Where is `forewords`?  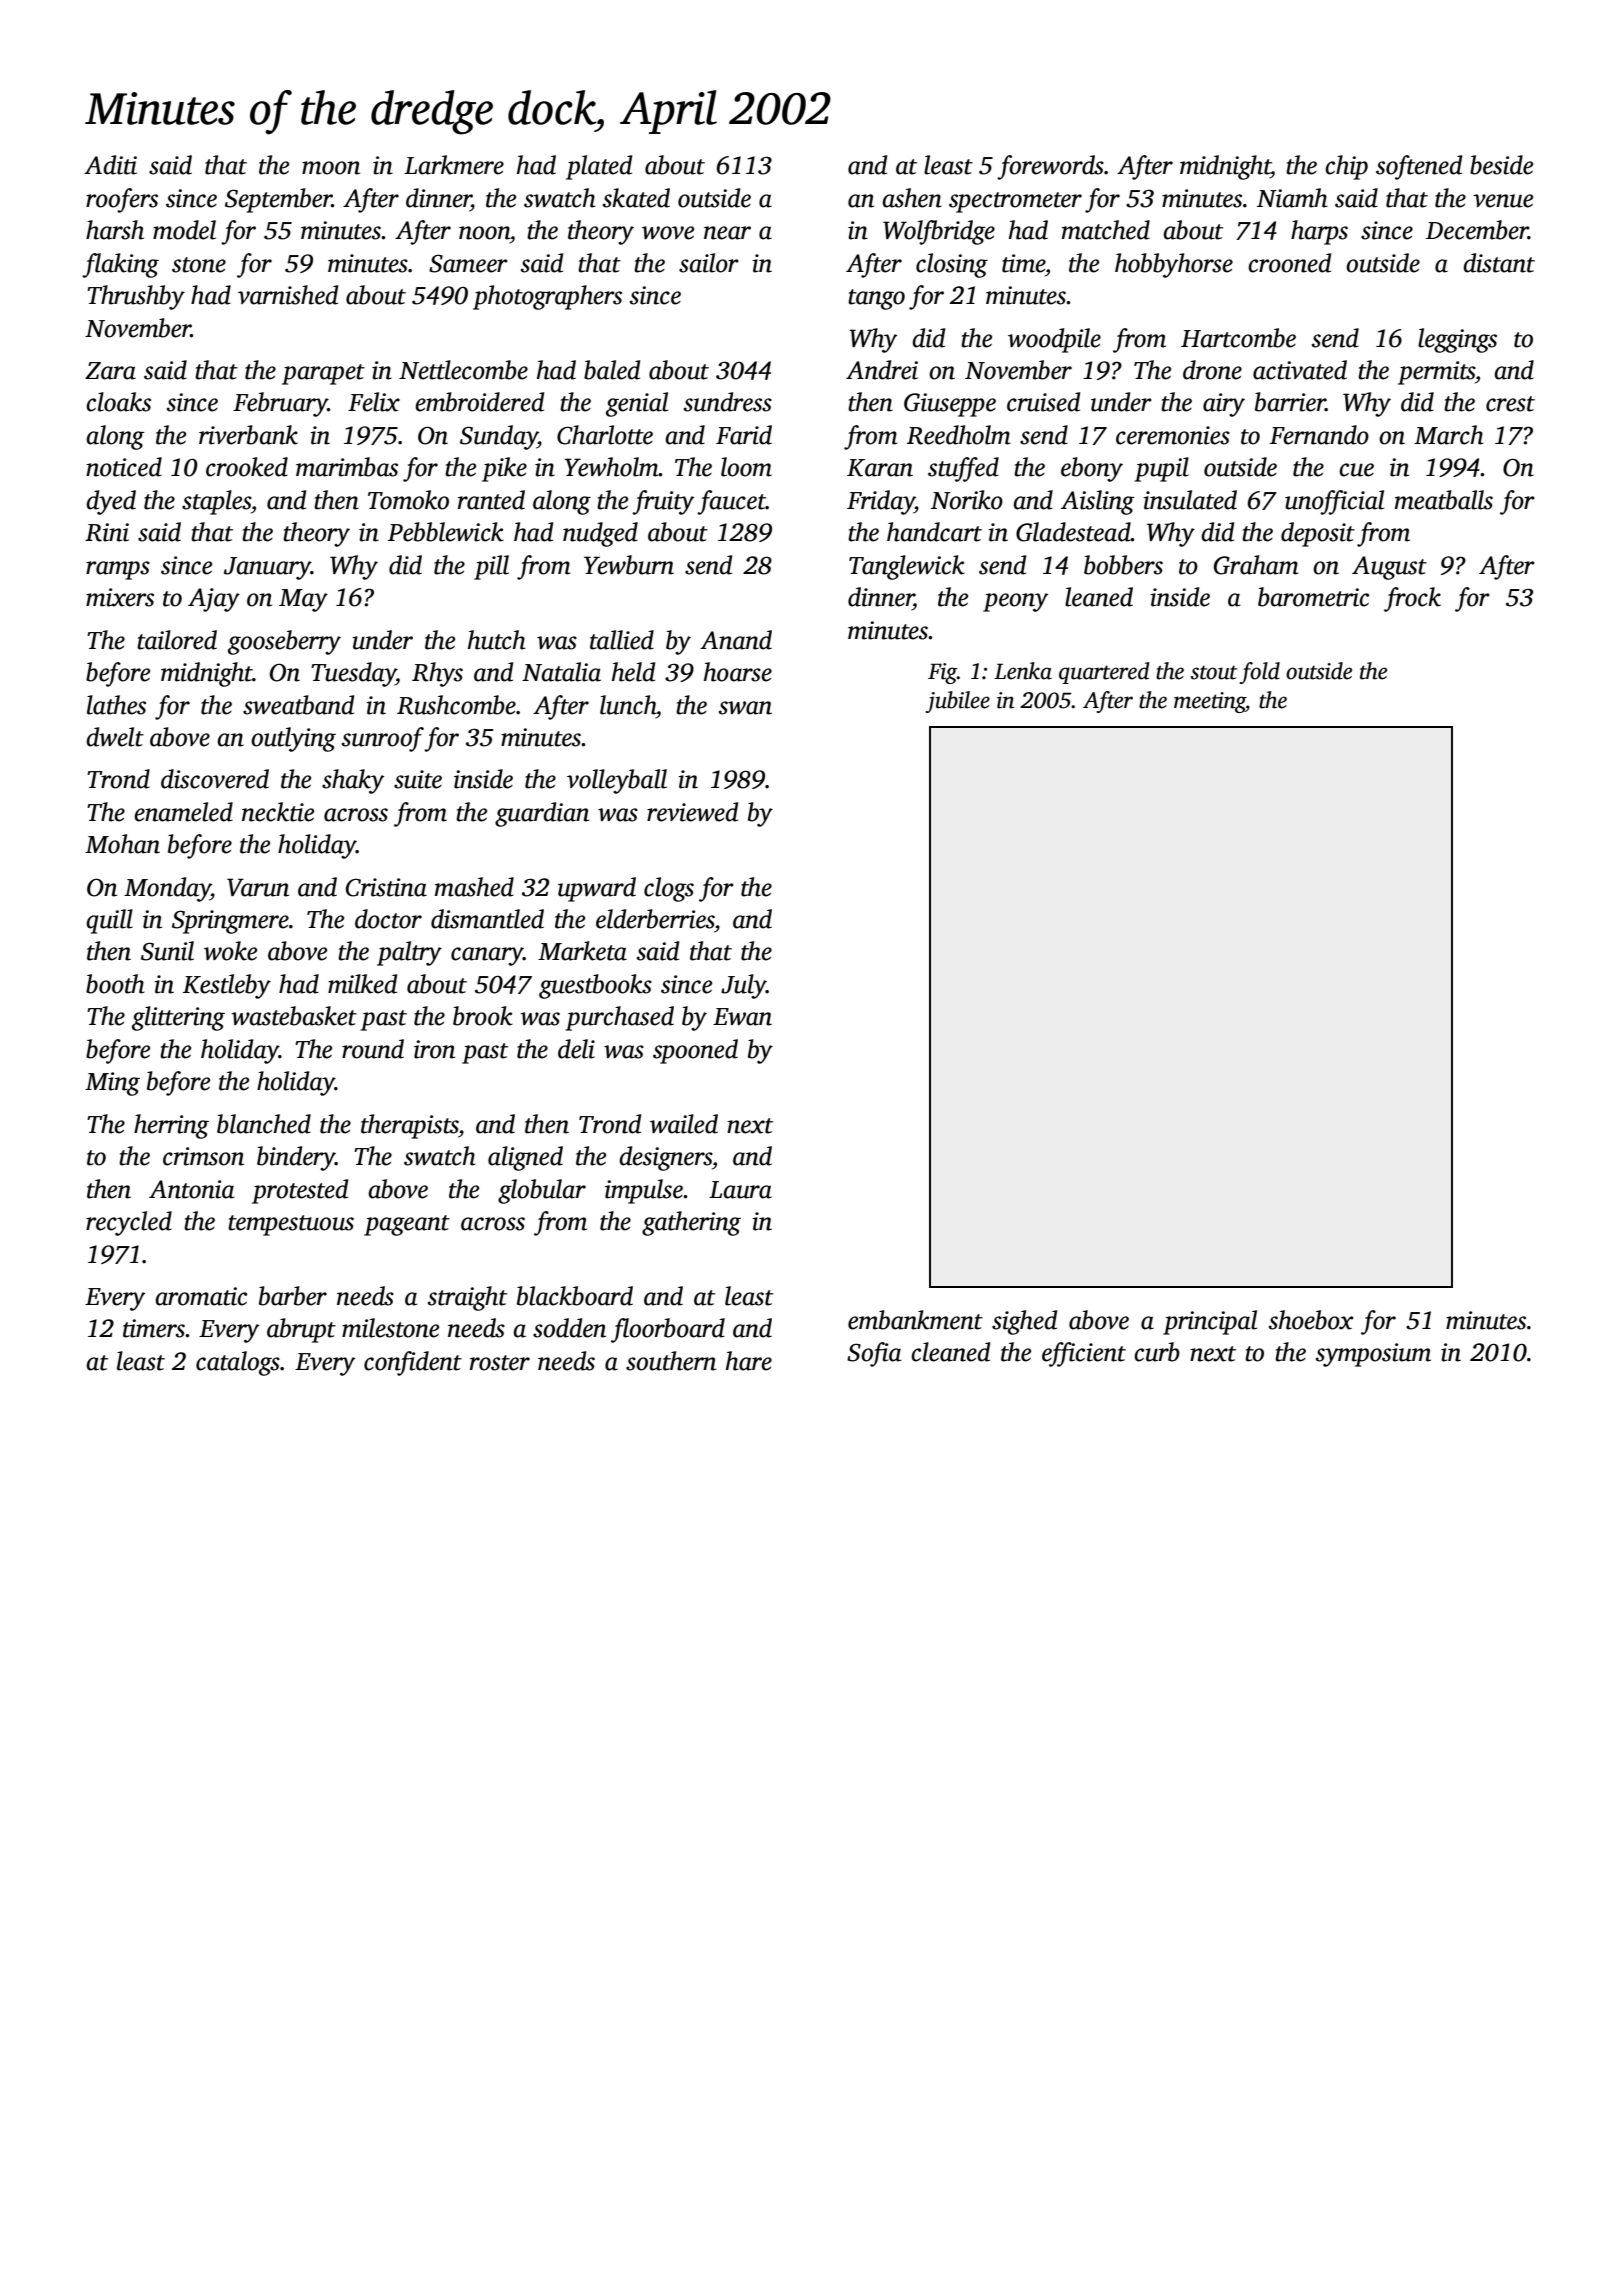
forewords is located at coordinates (1050, 167).
